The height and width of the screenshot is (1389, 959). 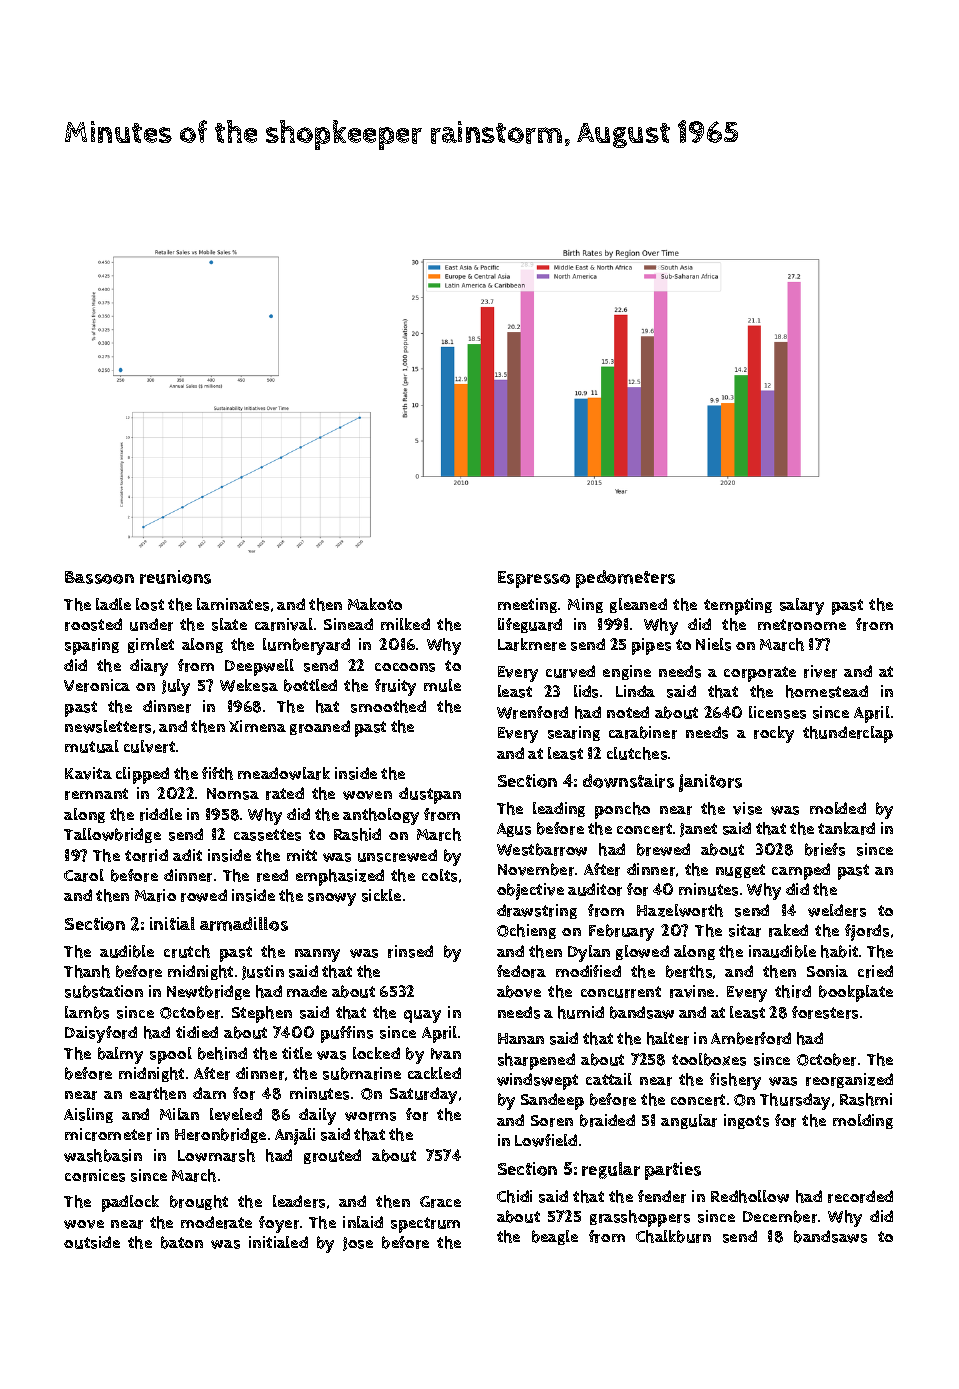 What do you see at coordinates (99, 577) in the screenshot?
I see `Bassoon` at bounding box center [99, 577].
